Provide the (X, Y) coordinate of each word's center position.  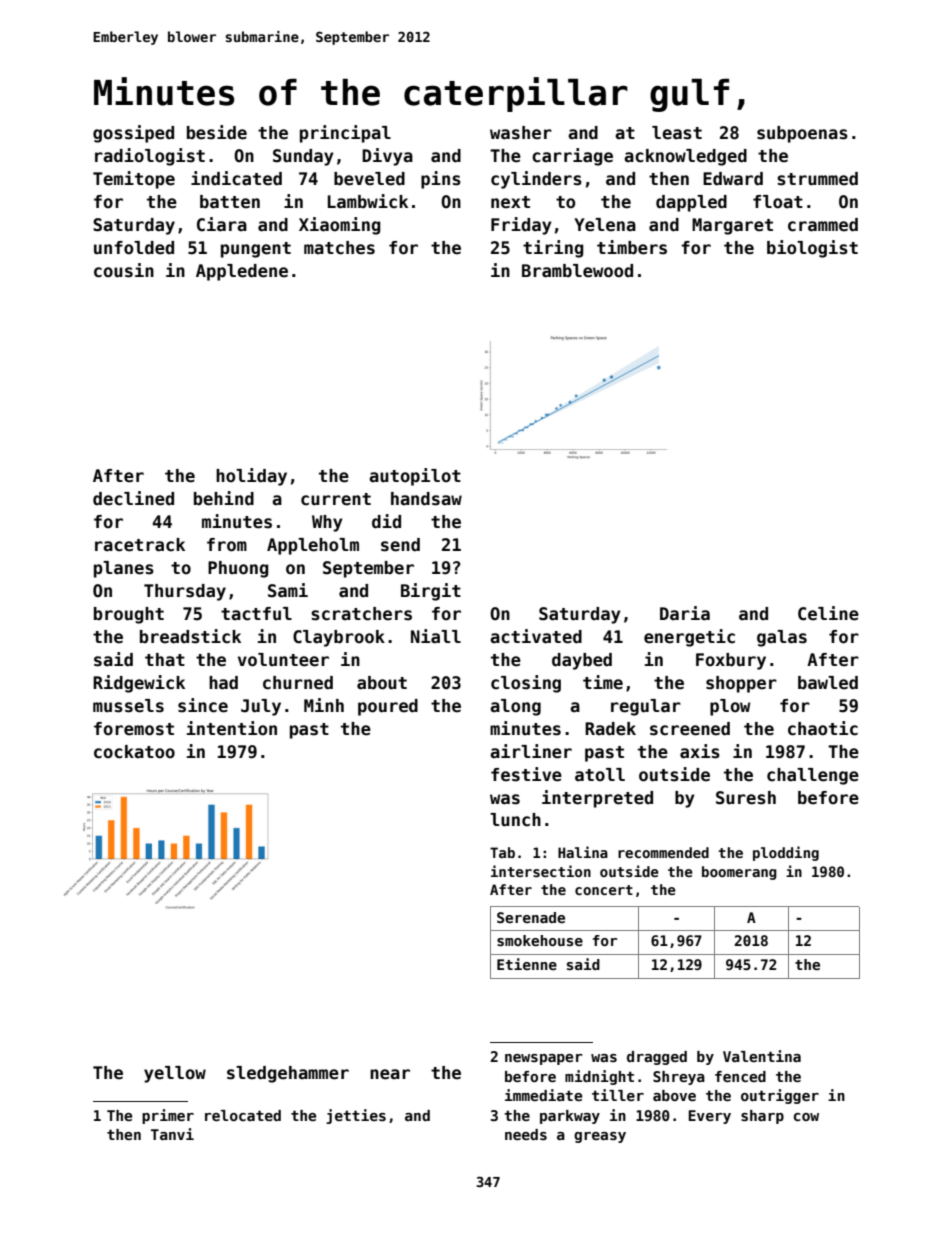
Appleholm (313, 546)
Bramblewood (577, 271)
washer (521, 133)
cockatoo (134, 752)
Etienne (527, 964)
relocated (243, 1115)
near (390, 1074)
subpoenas (802, 134)
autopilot (415, 477)
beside (217, 132)
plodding (786, 853)
